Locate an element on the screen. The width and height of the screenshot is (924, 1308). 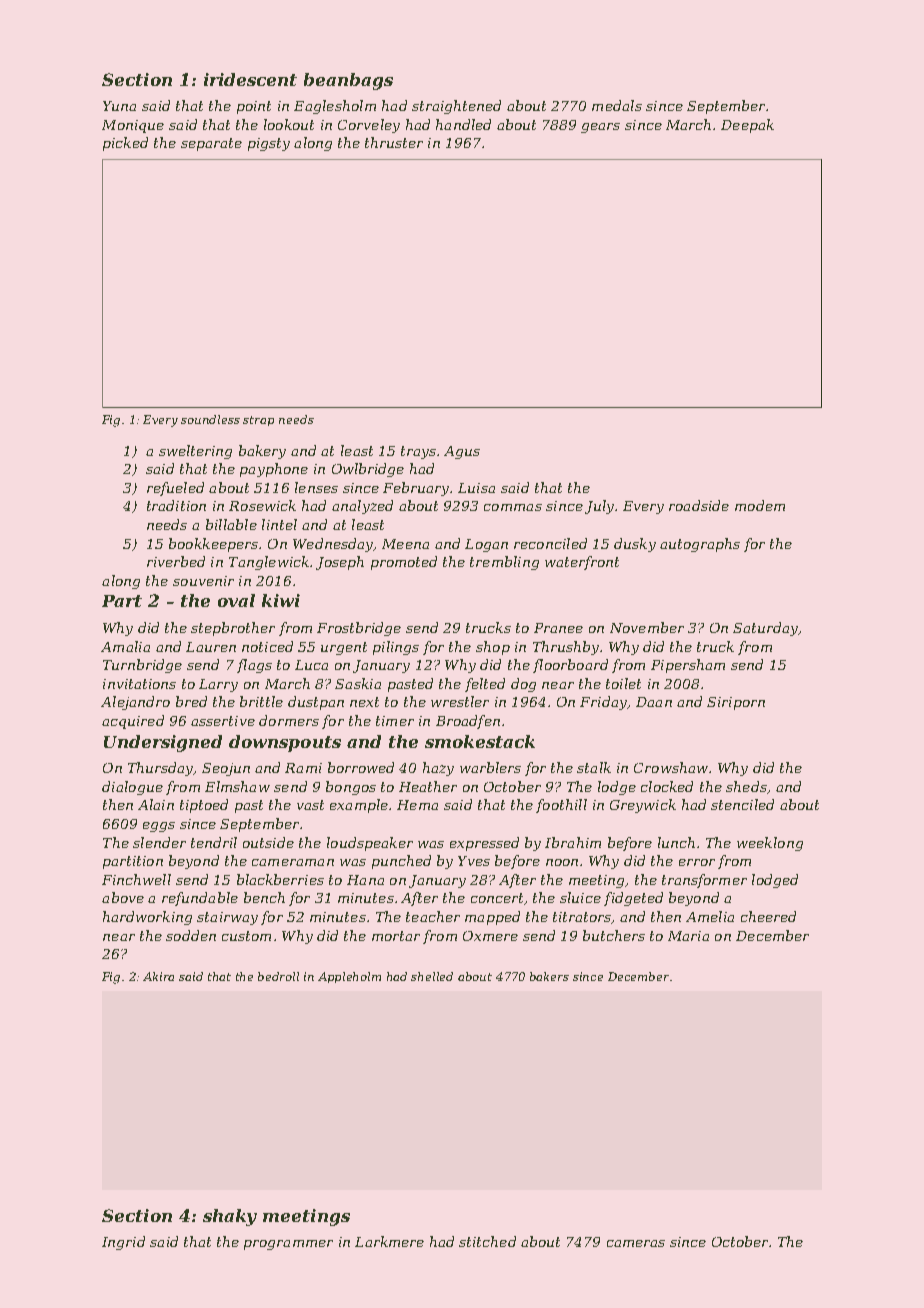
Ingrid is located at coordinates (123, 1243).
